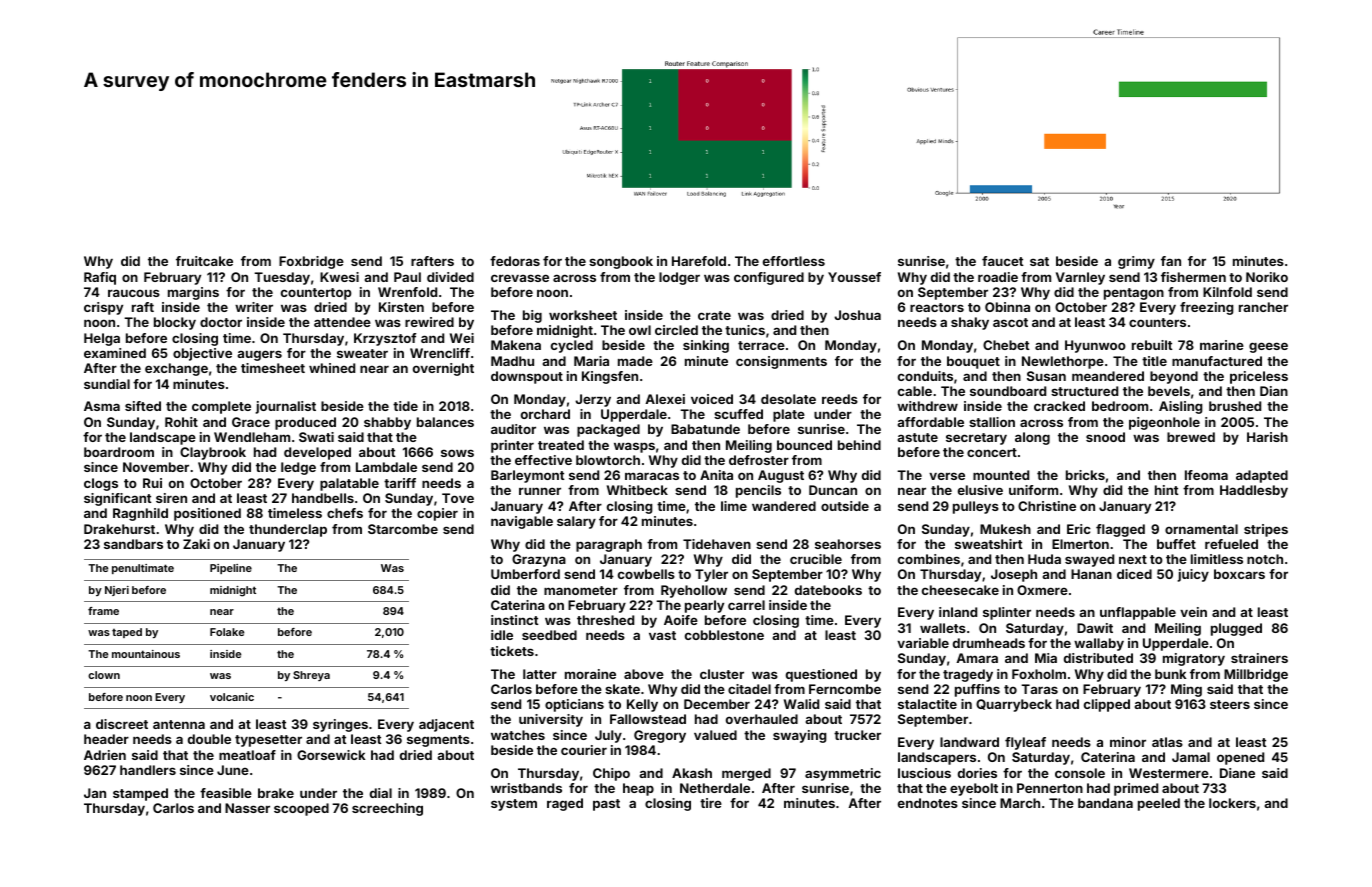 This page has width=1372, height=887. I want to click on brake, so click(276, 793).
